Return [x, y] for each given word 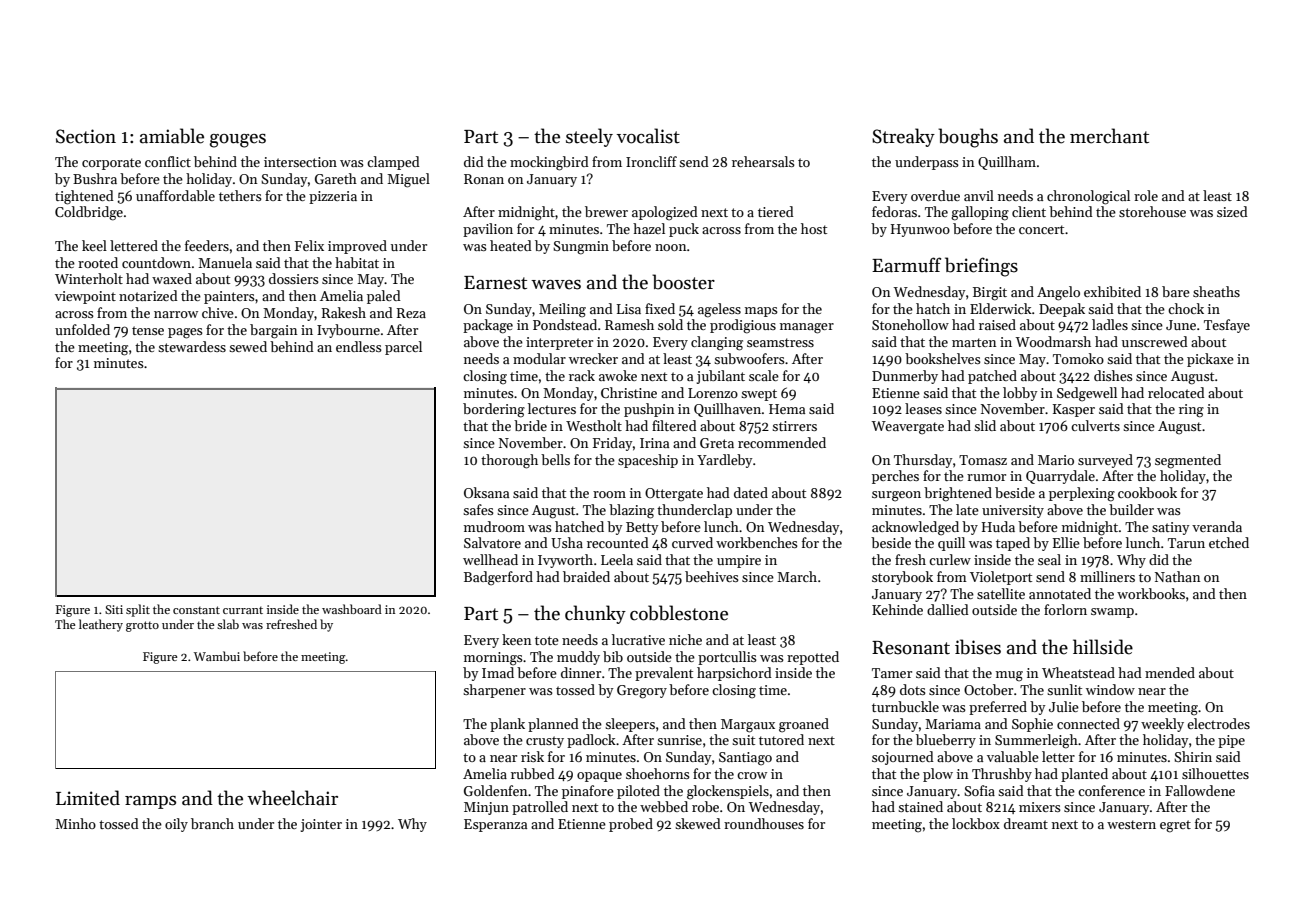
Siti [114, 609]
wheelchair [292, 798]
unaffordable [175, 195]
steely [589, 137]
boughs [968, 138]
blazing [631, 511]
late [967, 509]
